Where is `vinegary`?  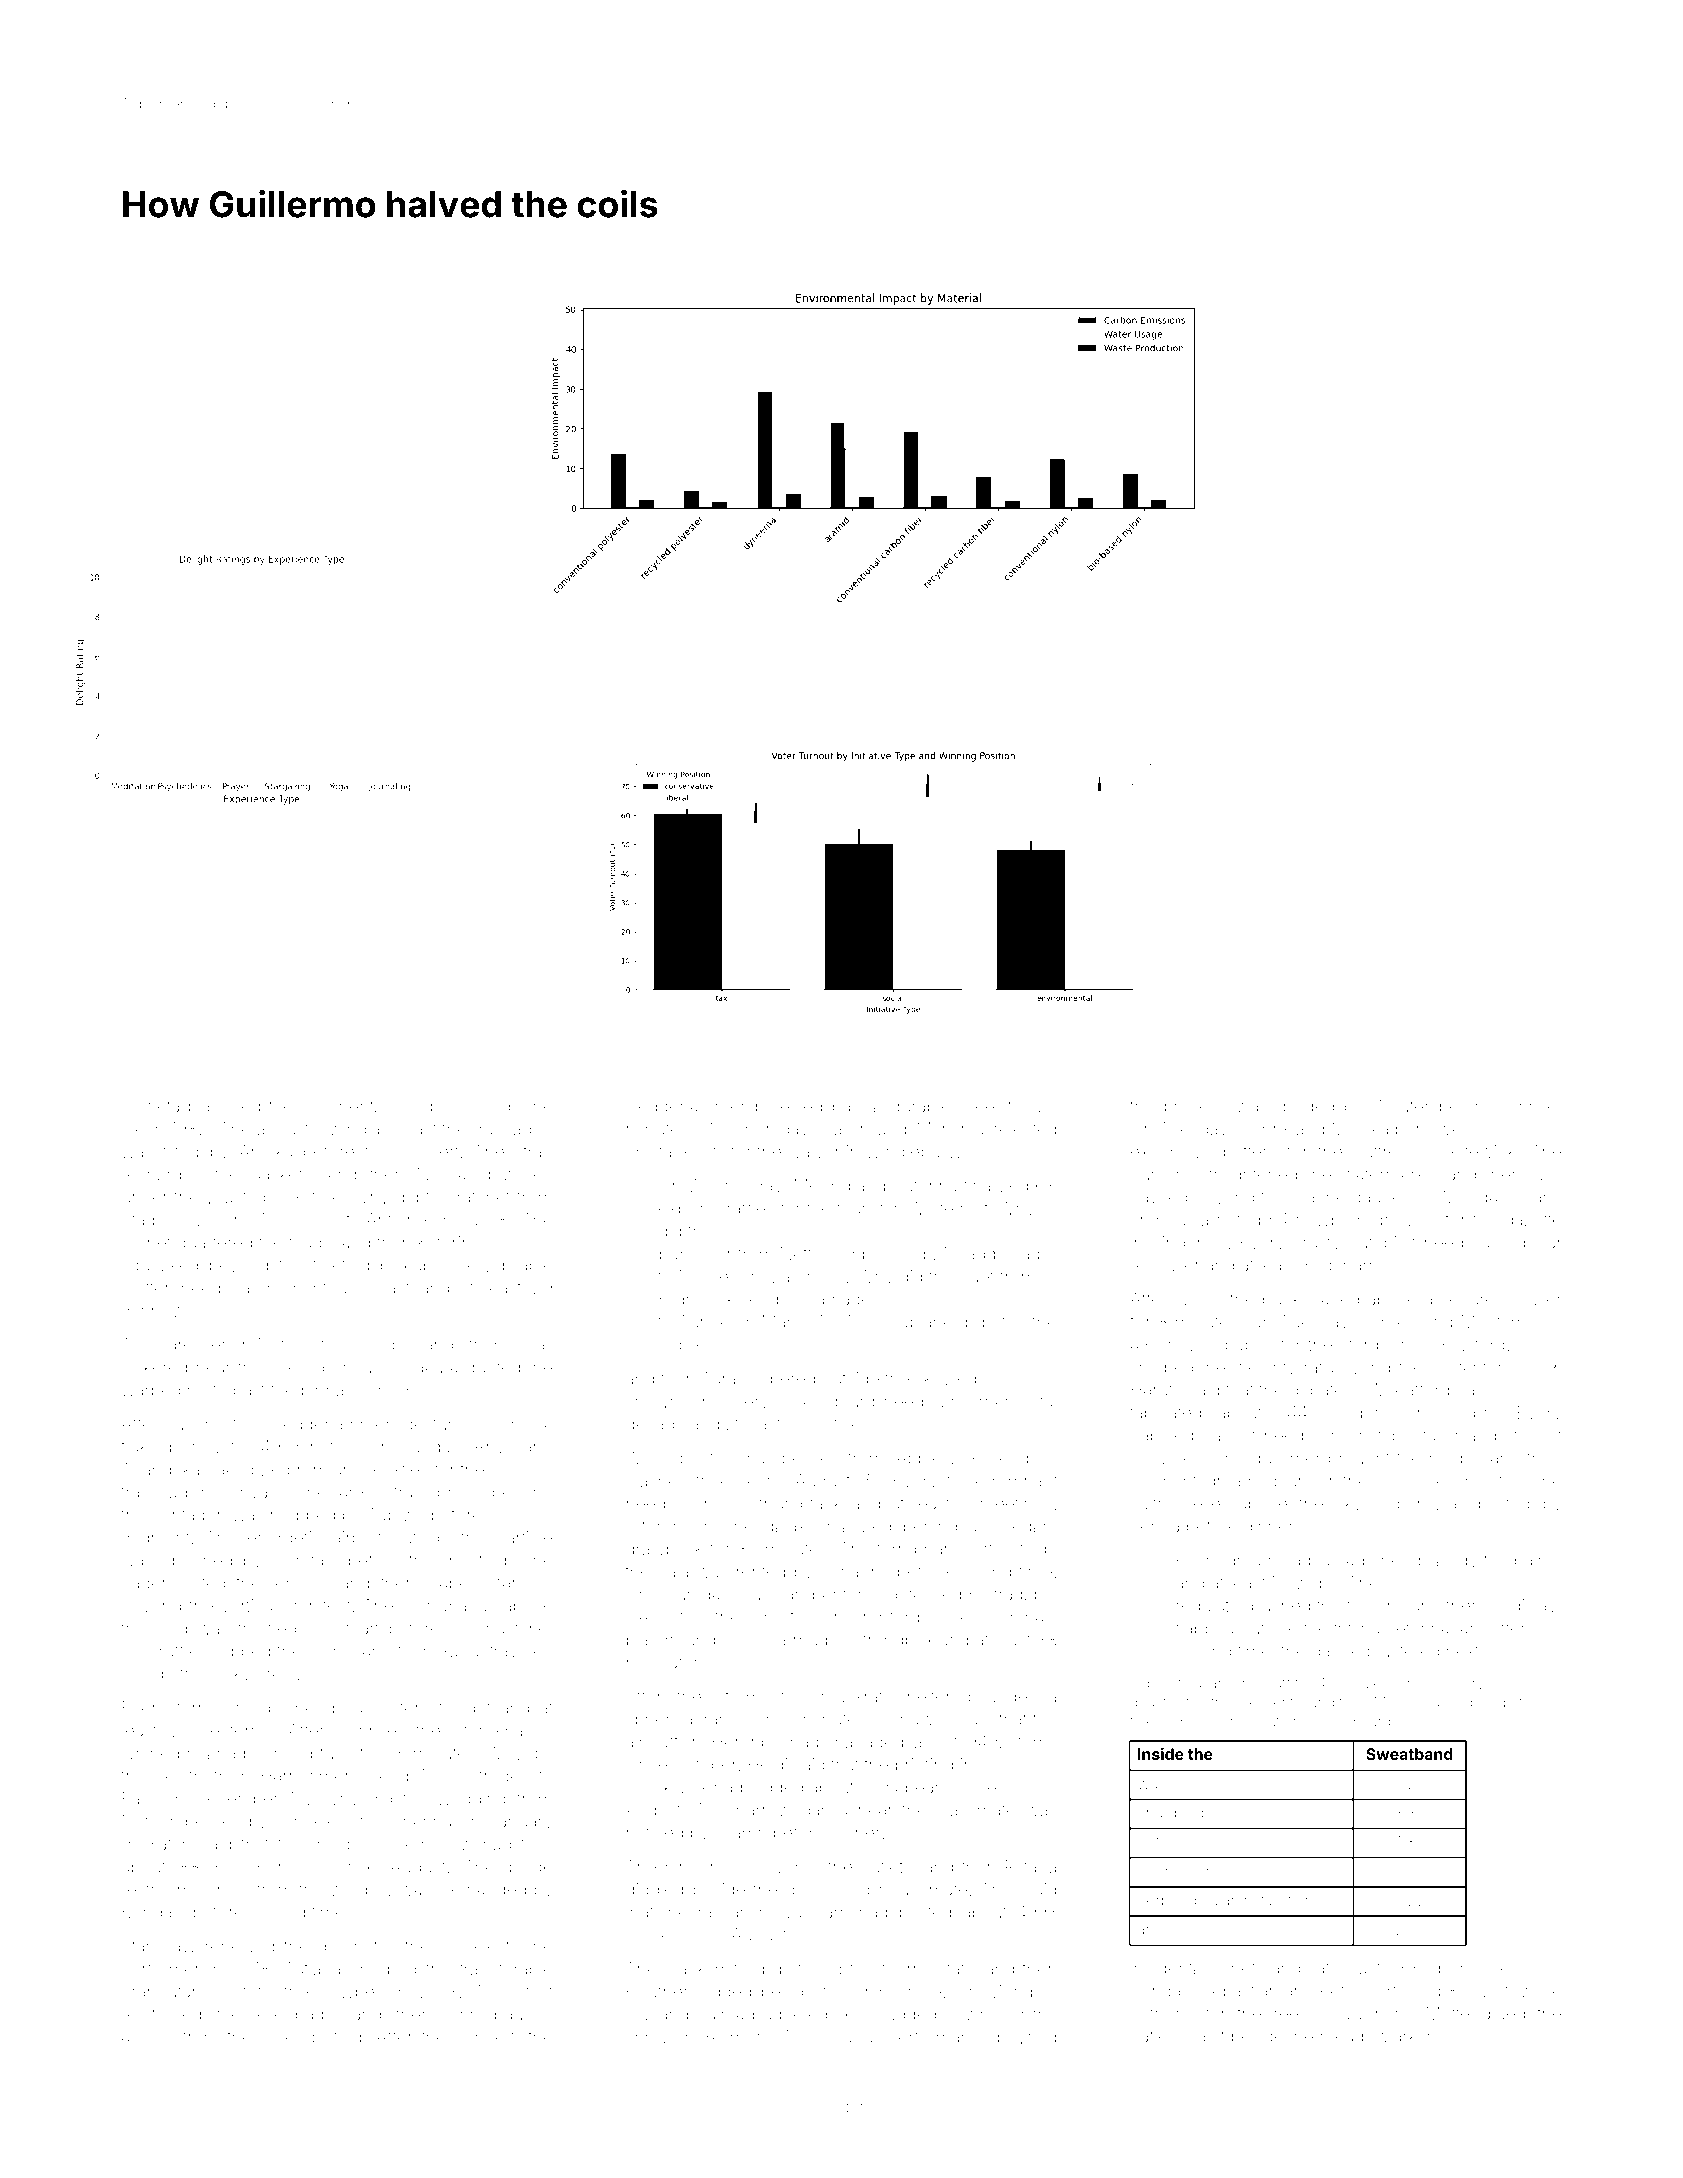
vinegary is located at coordinates (1023, 1528).
